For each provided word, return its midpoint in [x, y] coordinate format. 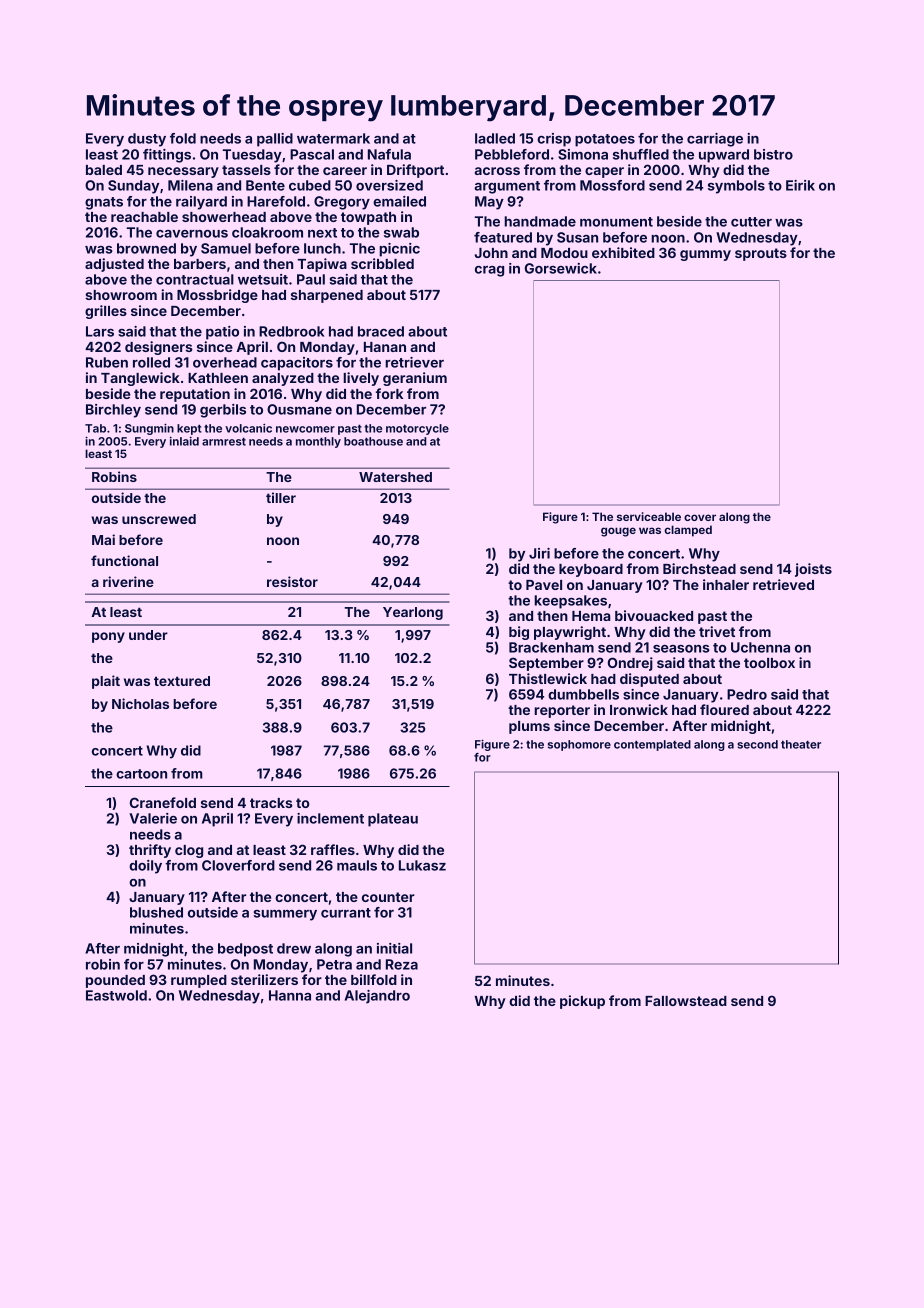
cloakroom [267, 232]
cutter [751, 222]
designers [159, 348]
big [519, 633]
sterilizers [264, 979]
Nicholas [140, 703]
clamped [688, 531]
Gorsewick [561, 268]
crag [489, 271]
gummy [705, 255]
